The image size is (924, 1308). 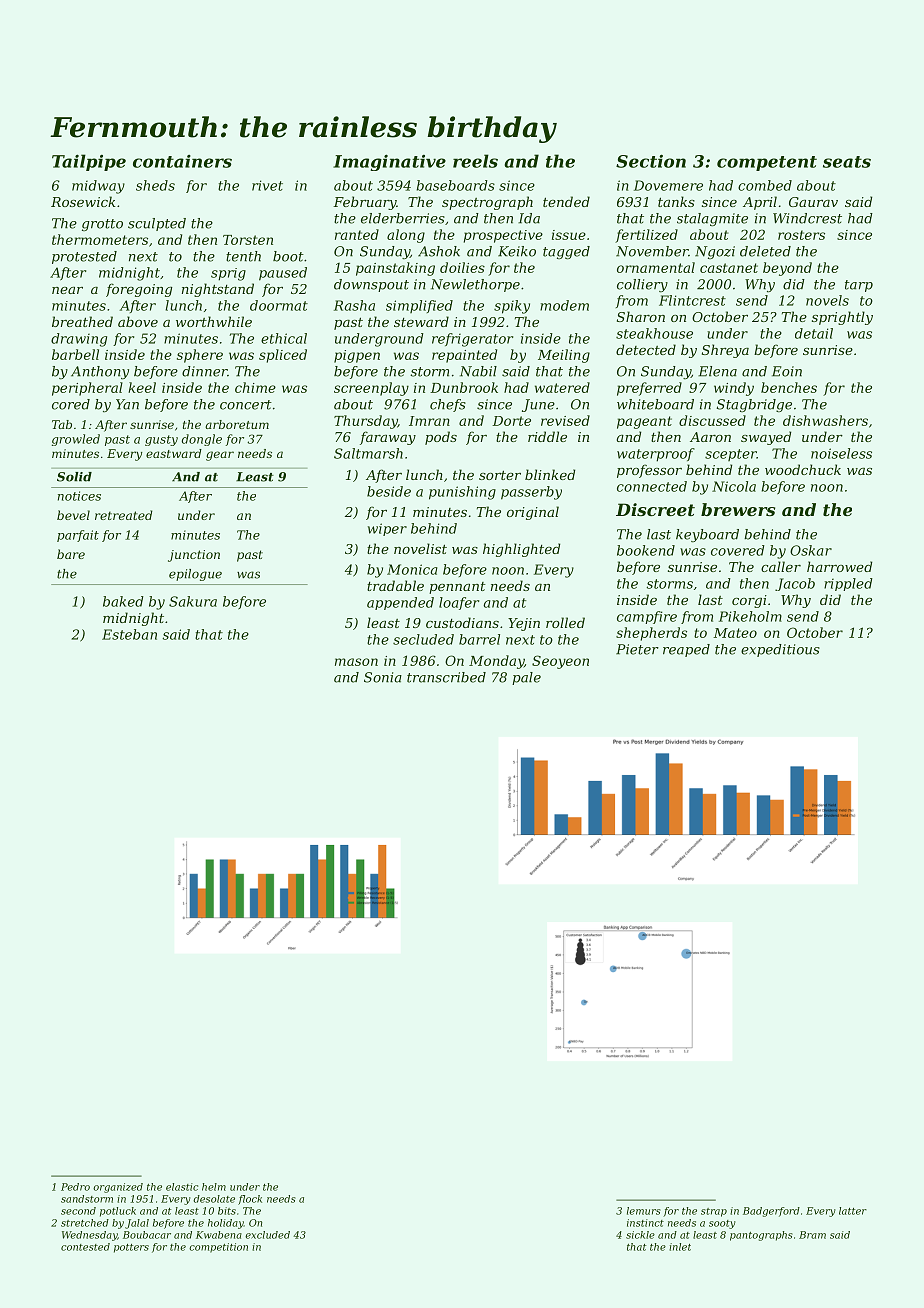 What do you see at coordinates (446, 677) in the screenshot?
I see `transcribed` at bounding box center [446, 677].
